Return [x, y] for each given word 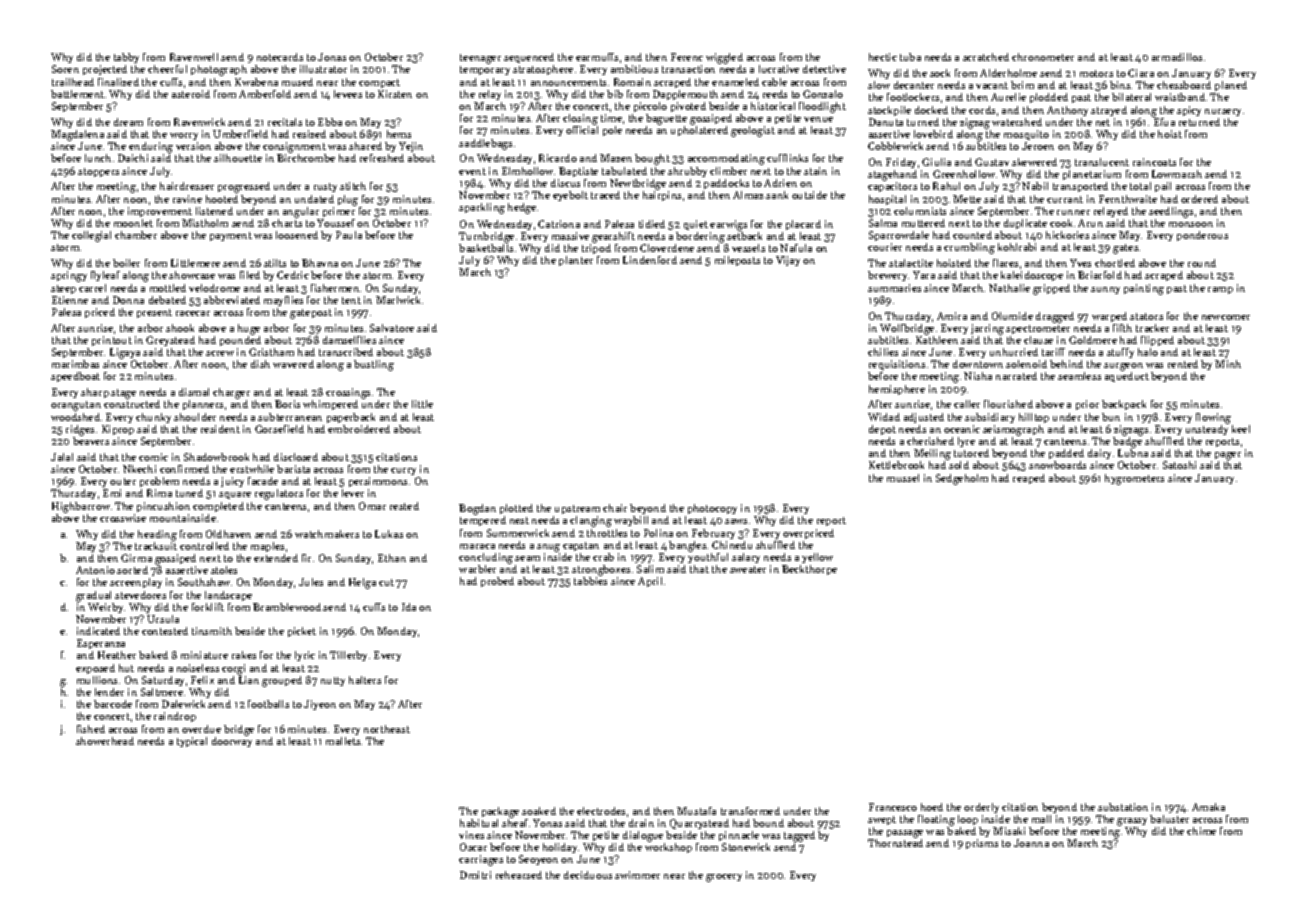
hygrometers [1134, 479]
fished [91, 729]
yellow [817, 558]
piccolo [650, 107]
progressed [244, 187]
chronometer [1043, 57]
